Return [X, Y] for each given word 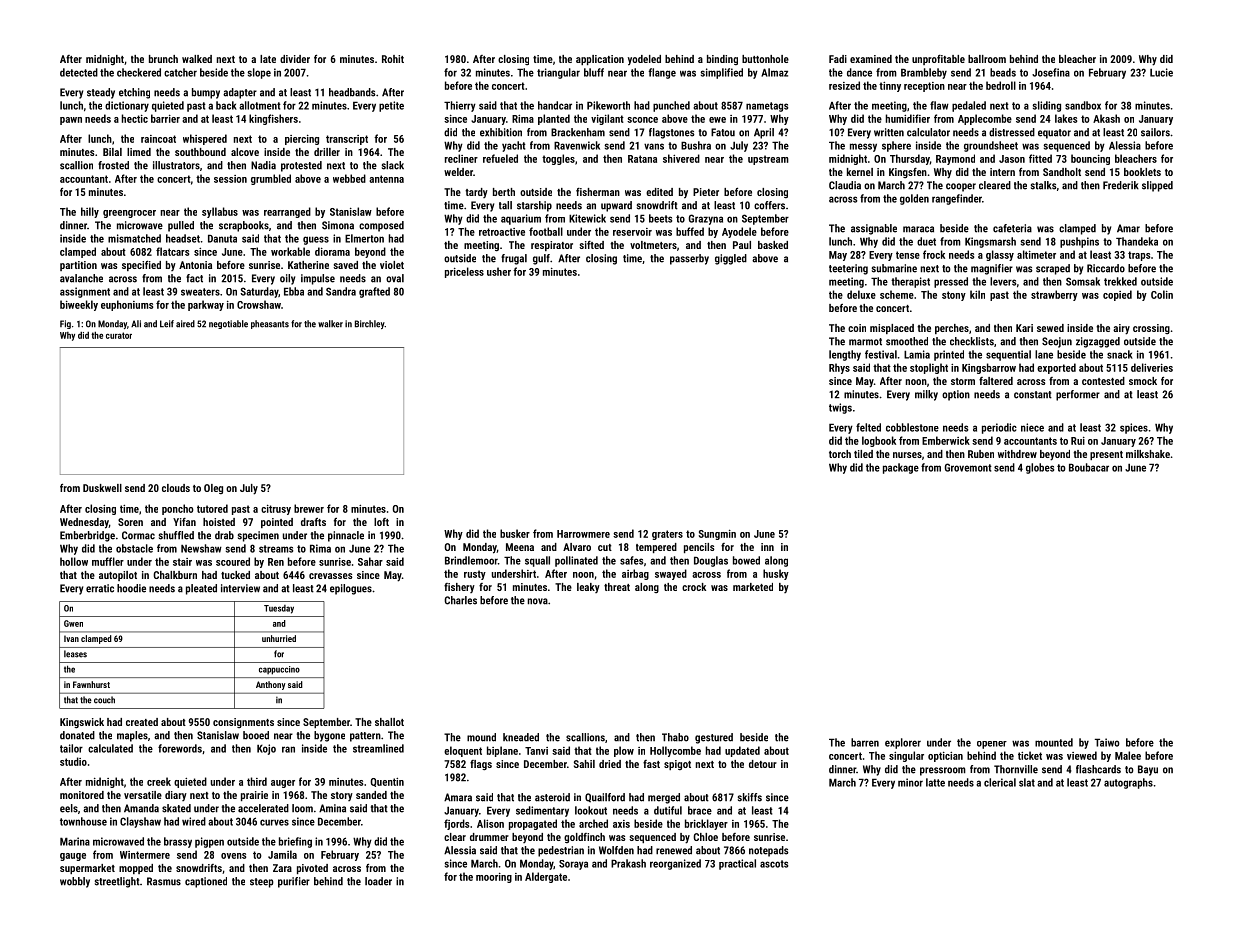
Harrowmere [583, 534]
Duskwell [102, 488]
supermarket [87, 869]
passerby [689, 259]
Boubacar [1089, 467]
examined [871, 59]
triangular [558, 73]
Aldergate [546, 877]
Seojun [1057, 342]
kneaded [521, 737]
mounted [1054, 742]
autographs [1128, 783]
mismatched [134, 238]
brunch [163, 59]
